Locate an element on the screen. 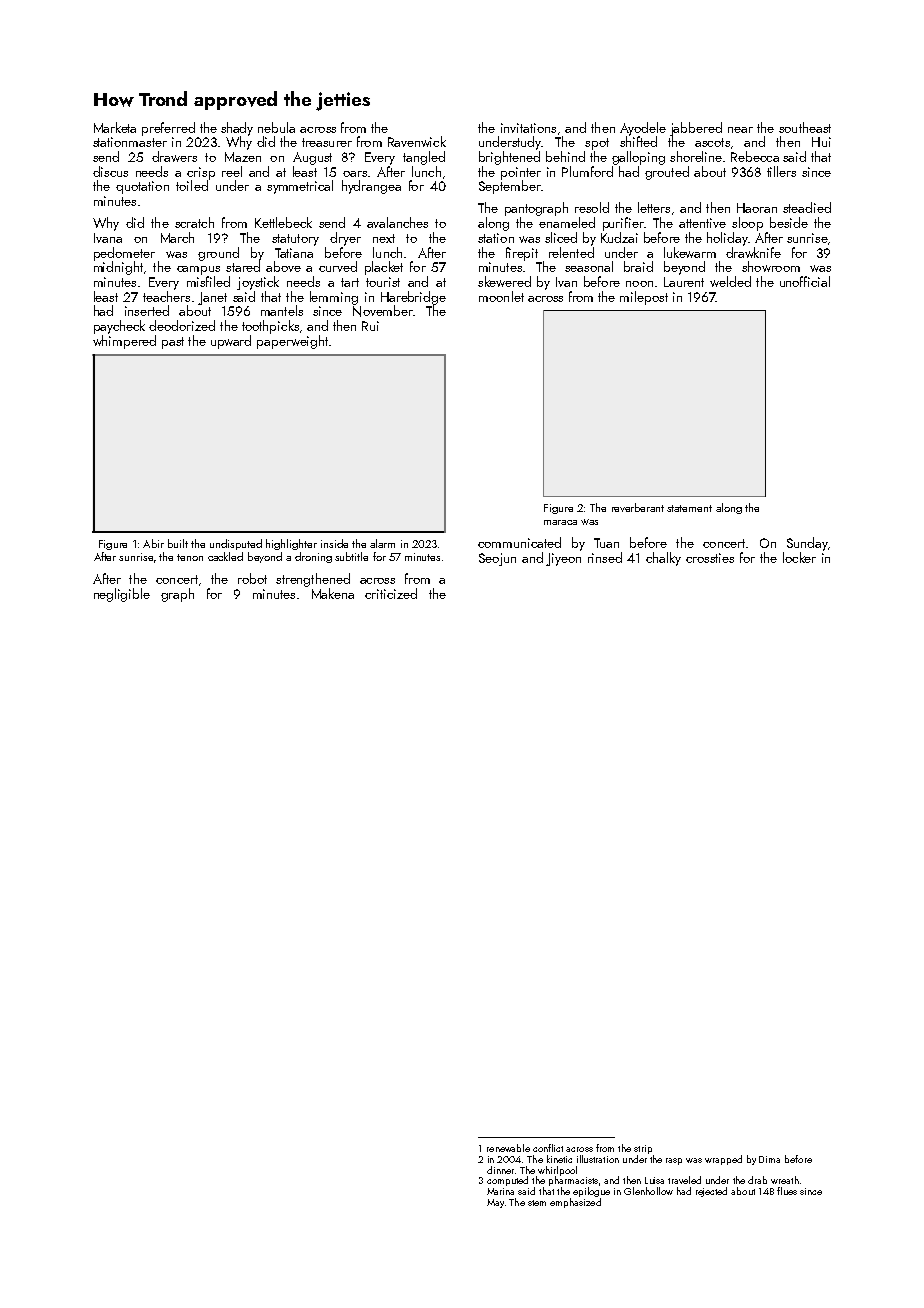 This screenshot has width=924, height=1308. Dima is located at coordinates (769, 1159).
